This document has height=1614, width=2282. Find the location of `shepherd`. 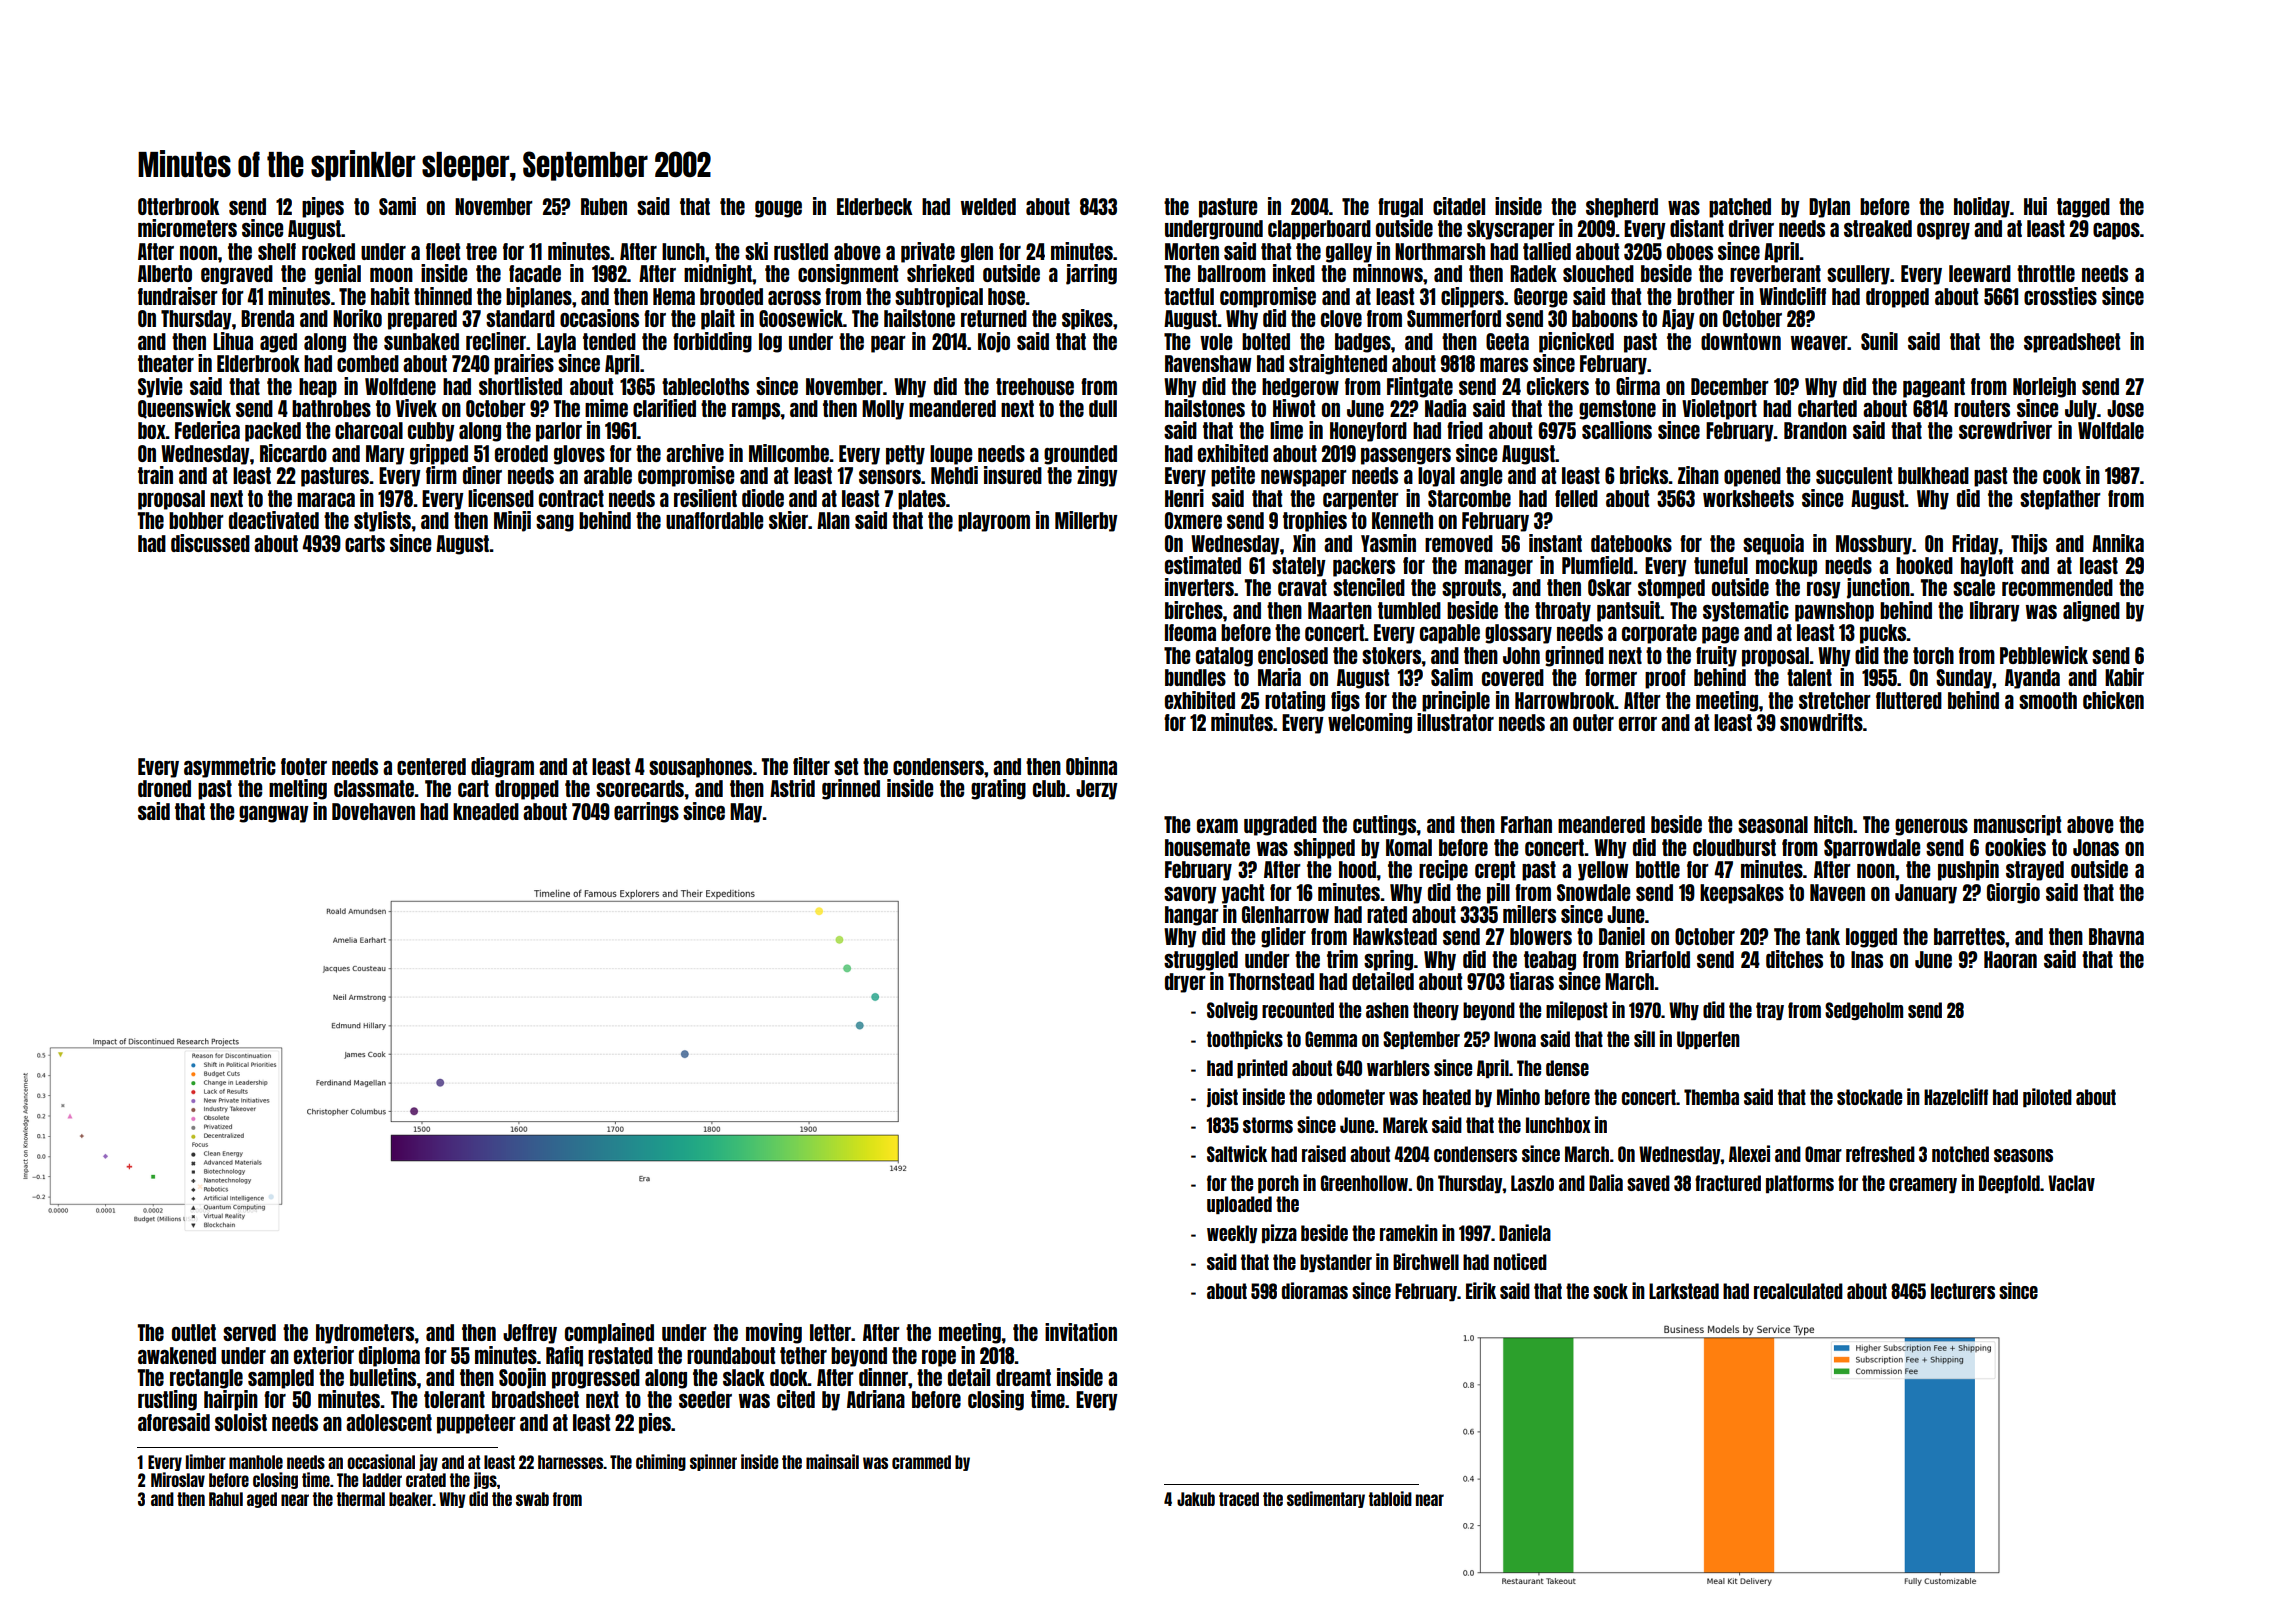

shepherd is located at coordinates (1622, 208).
